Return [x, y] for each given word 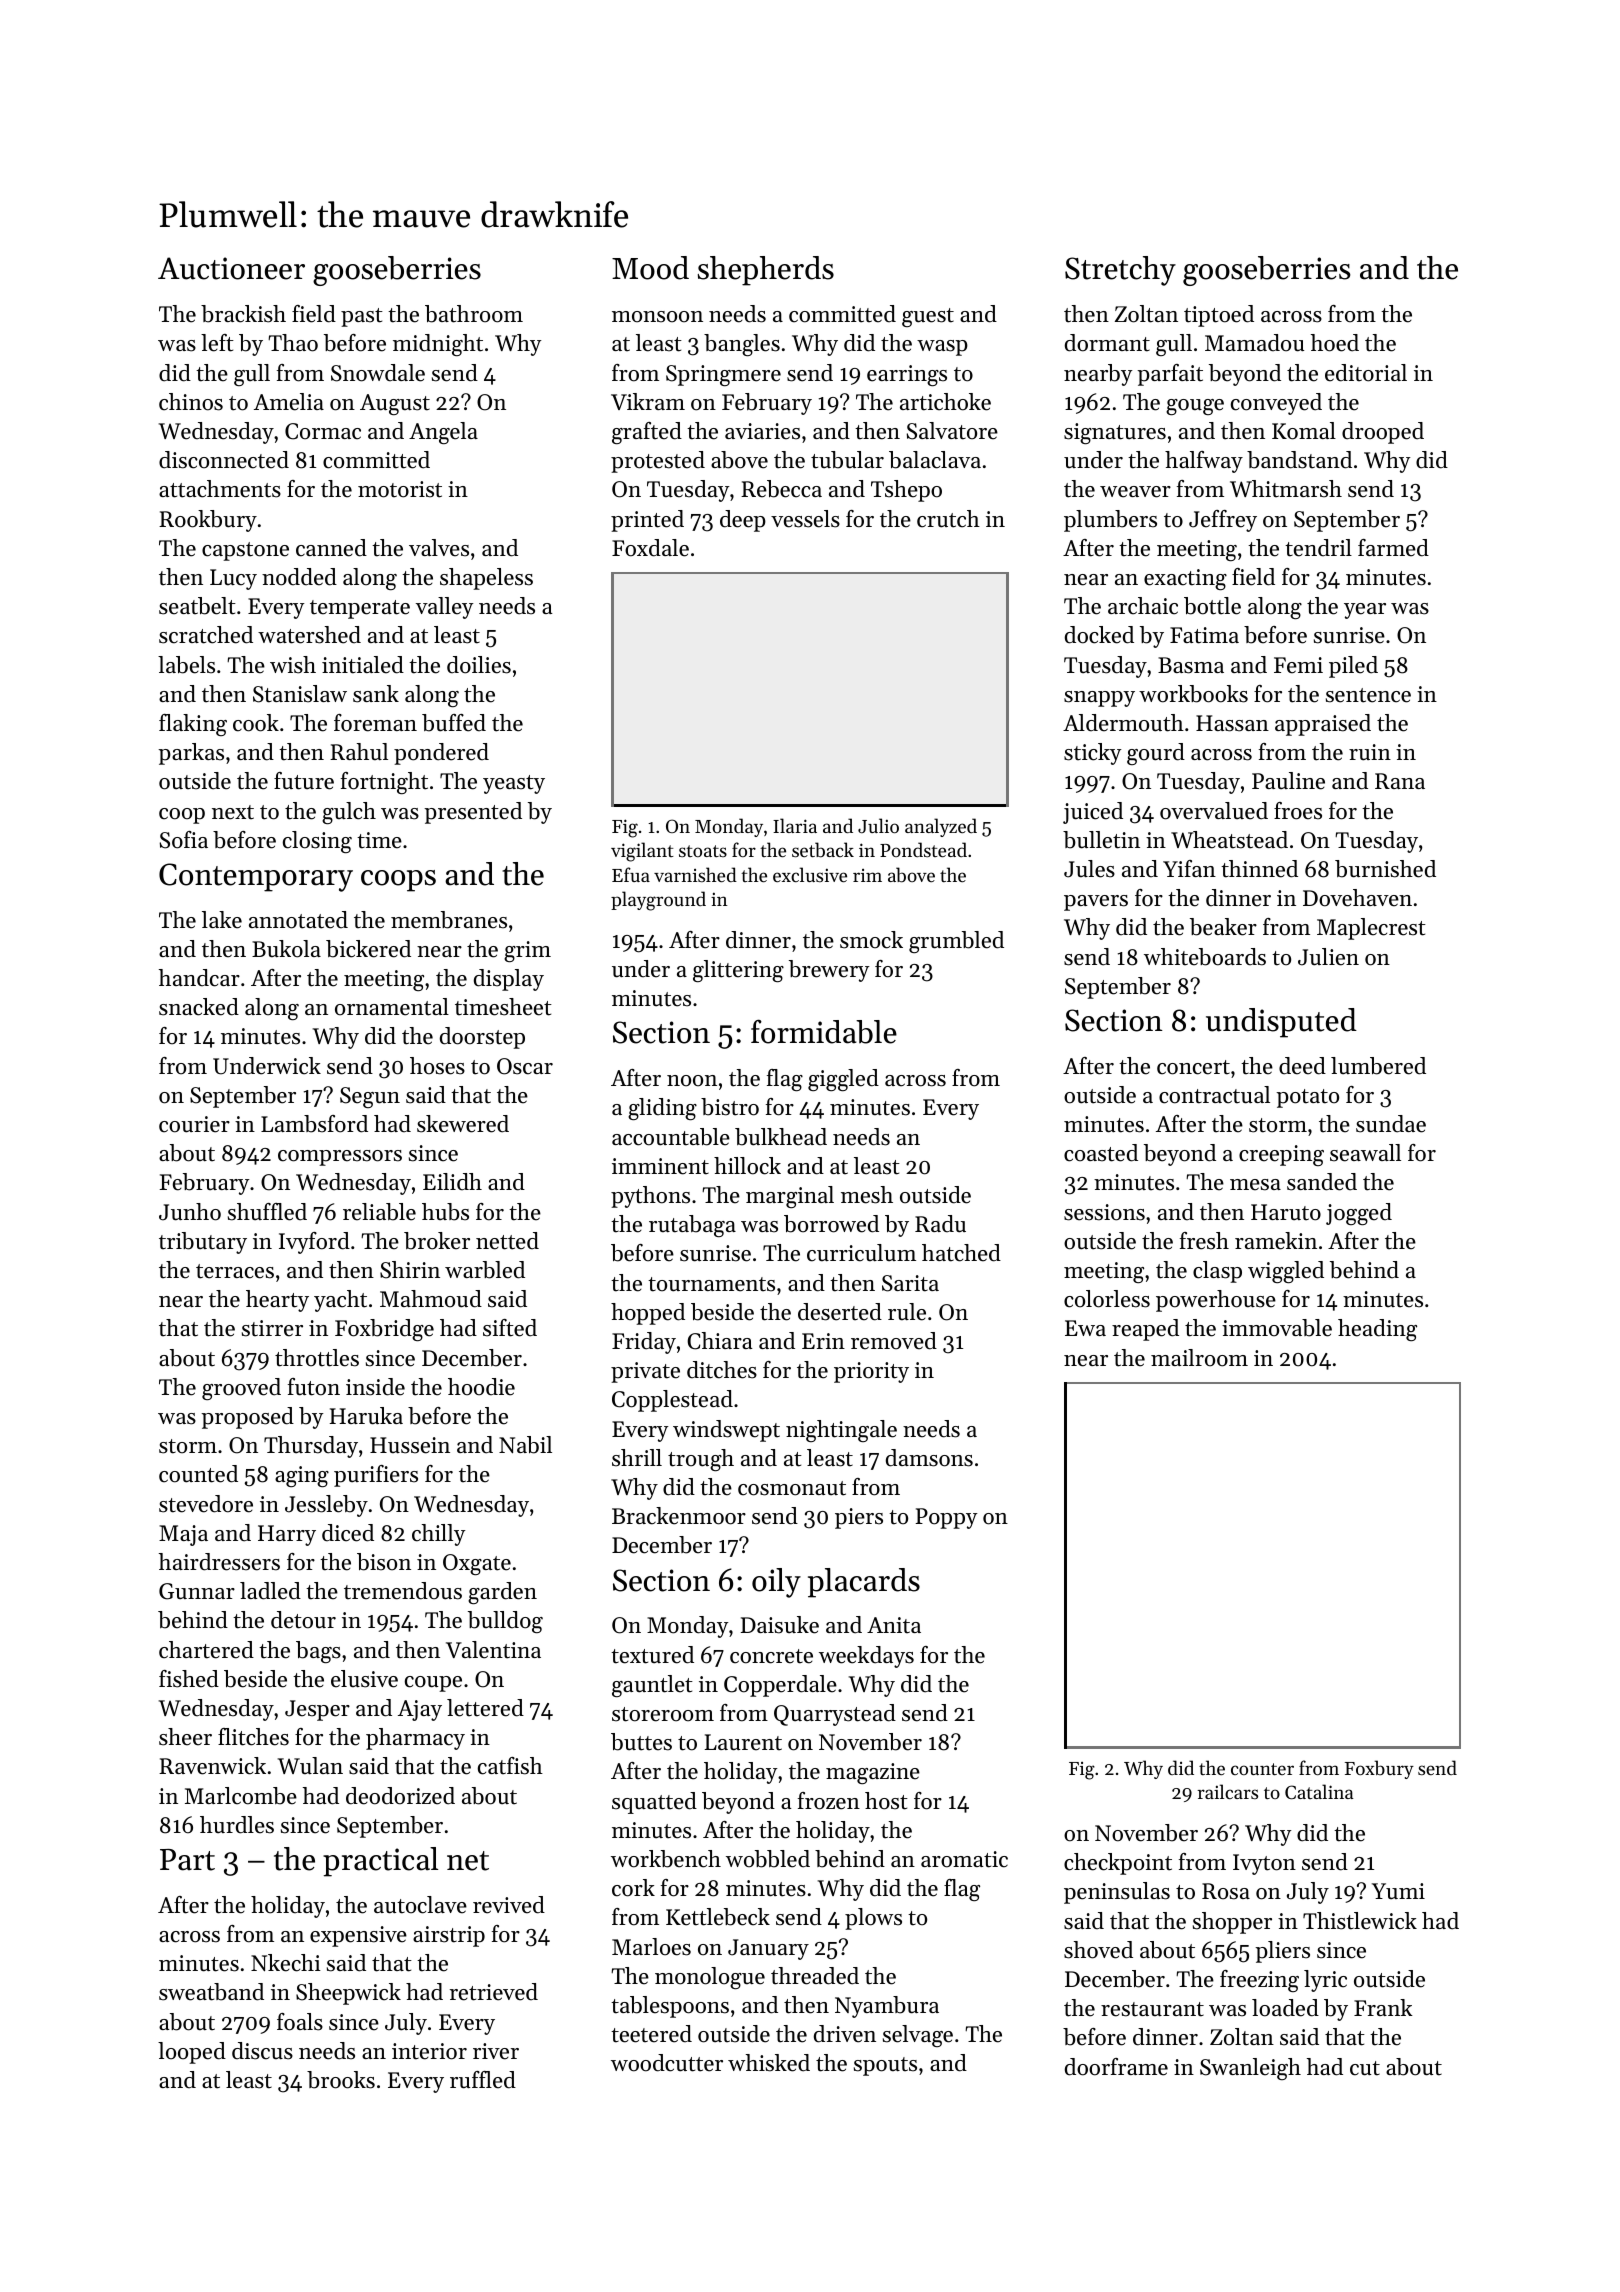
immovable [1277, 1328]
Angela [443, 433]
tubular [847, 460]
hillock [747, 1166]
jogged [1359, 1214]
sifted [510, 1328]
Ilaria [795, 825]
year [1365, 611]
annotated [298, 920]
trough [701, 1460]
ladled [270, 1591]
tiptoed [1219, 316]
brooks [341, 2080]
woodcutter [667, 2063]
